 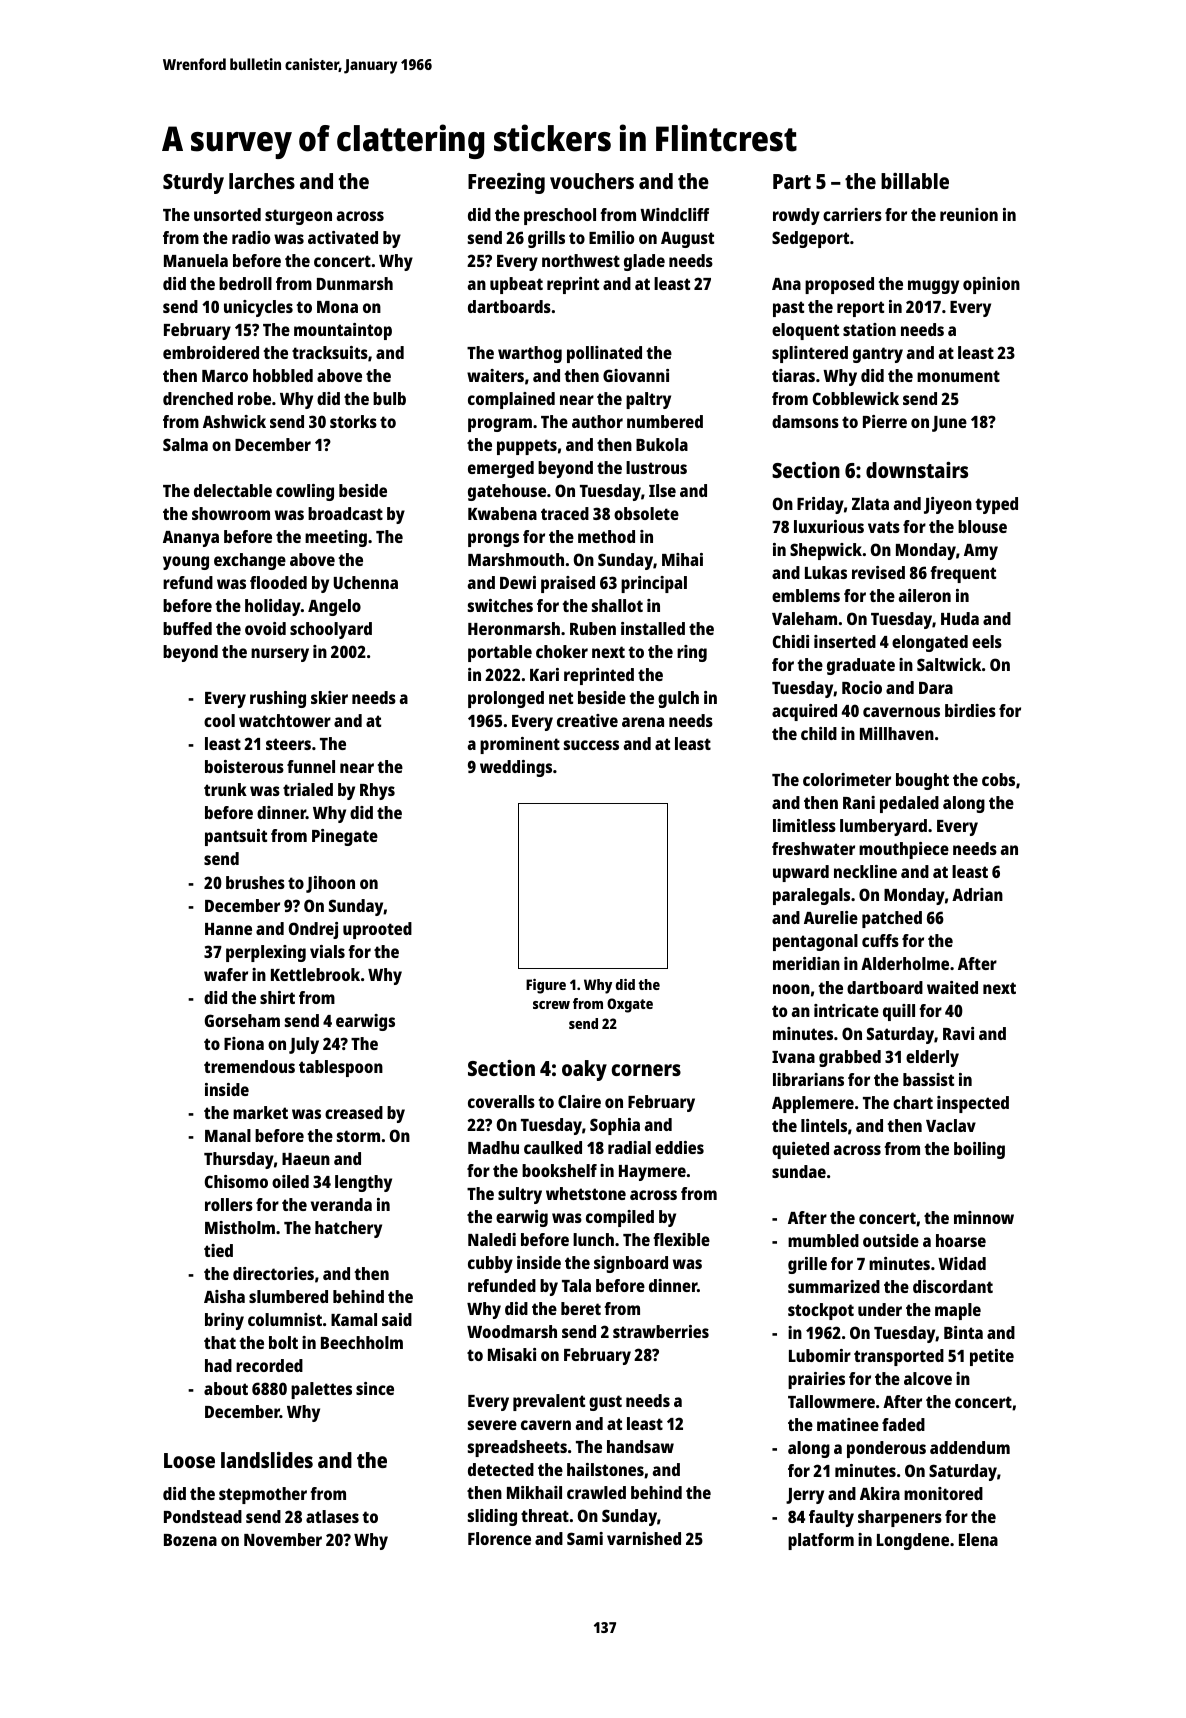 What do you see at coordinates (630, 1005) in the screenshot?
I see `Oxgate` at bounding box center [630, 1005].
